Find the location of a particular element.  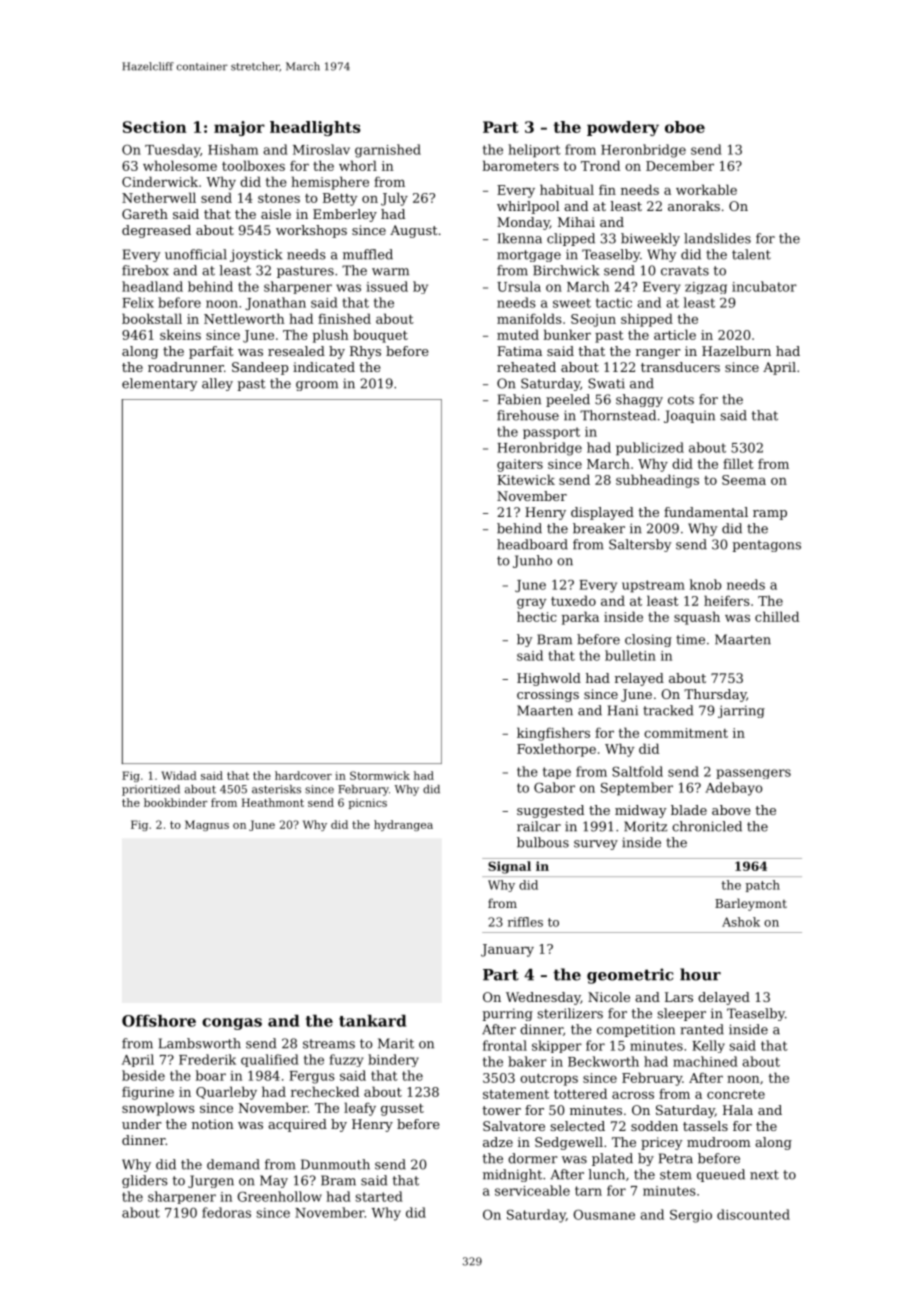

demand is located at coordinates (233, 1164).
